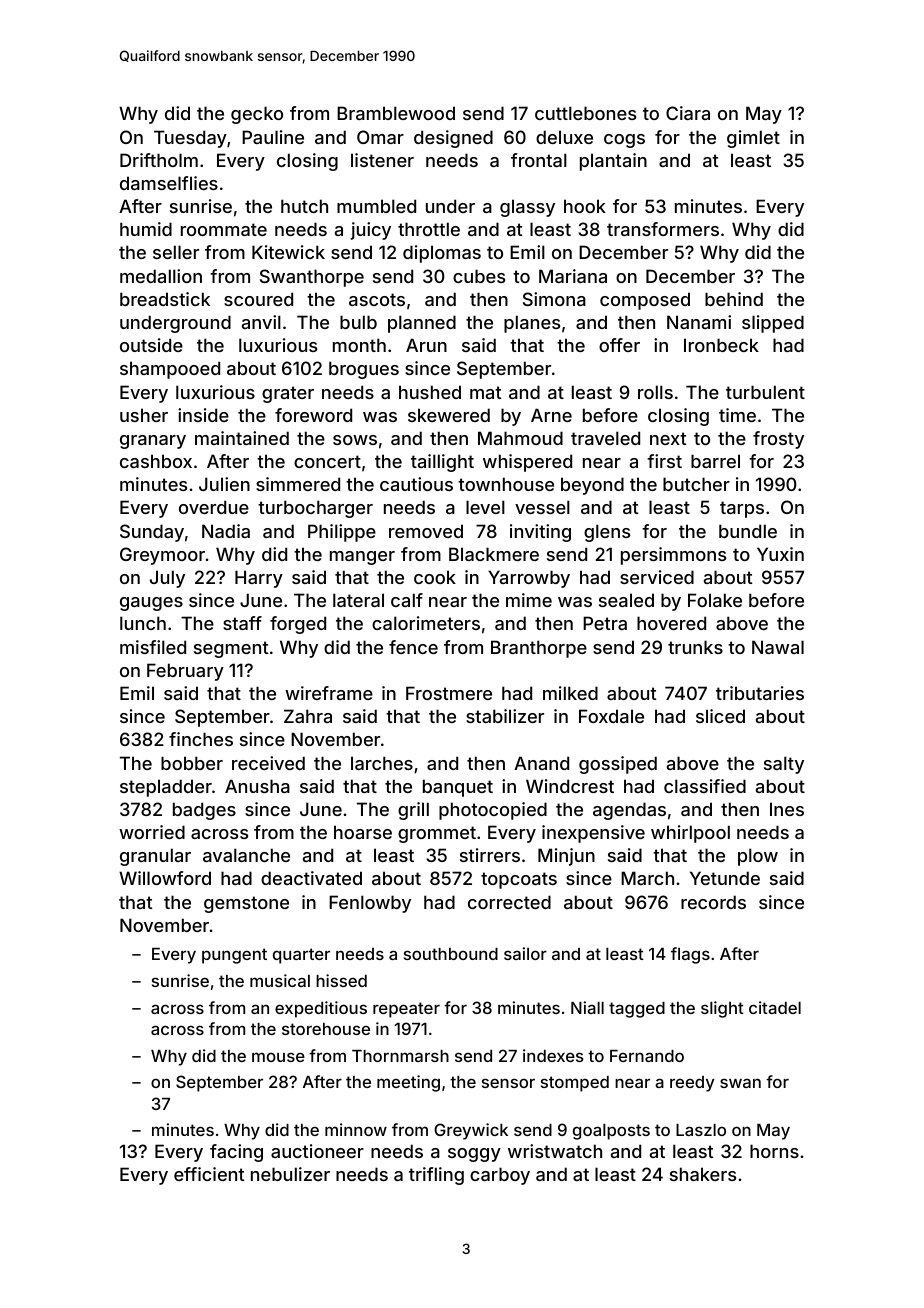  What do you see at coordinates (190, 139) in the screenshot?
I see `Tuesday` at bounding box center [190, 139].
